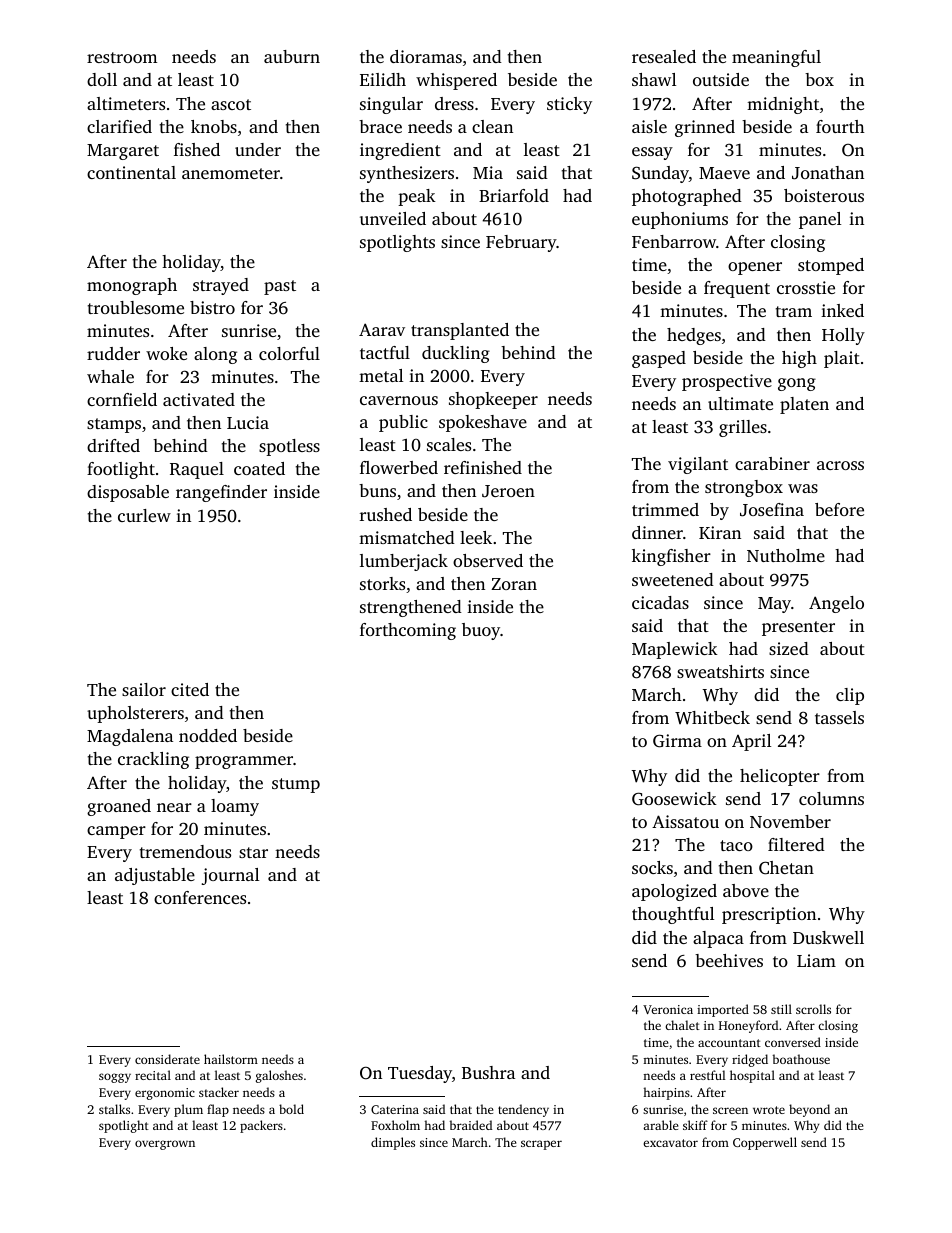 The image size is (952, 1233). Describe the element at coordinates (765, 1143) in the document. I see `Copperwell` at that location.
